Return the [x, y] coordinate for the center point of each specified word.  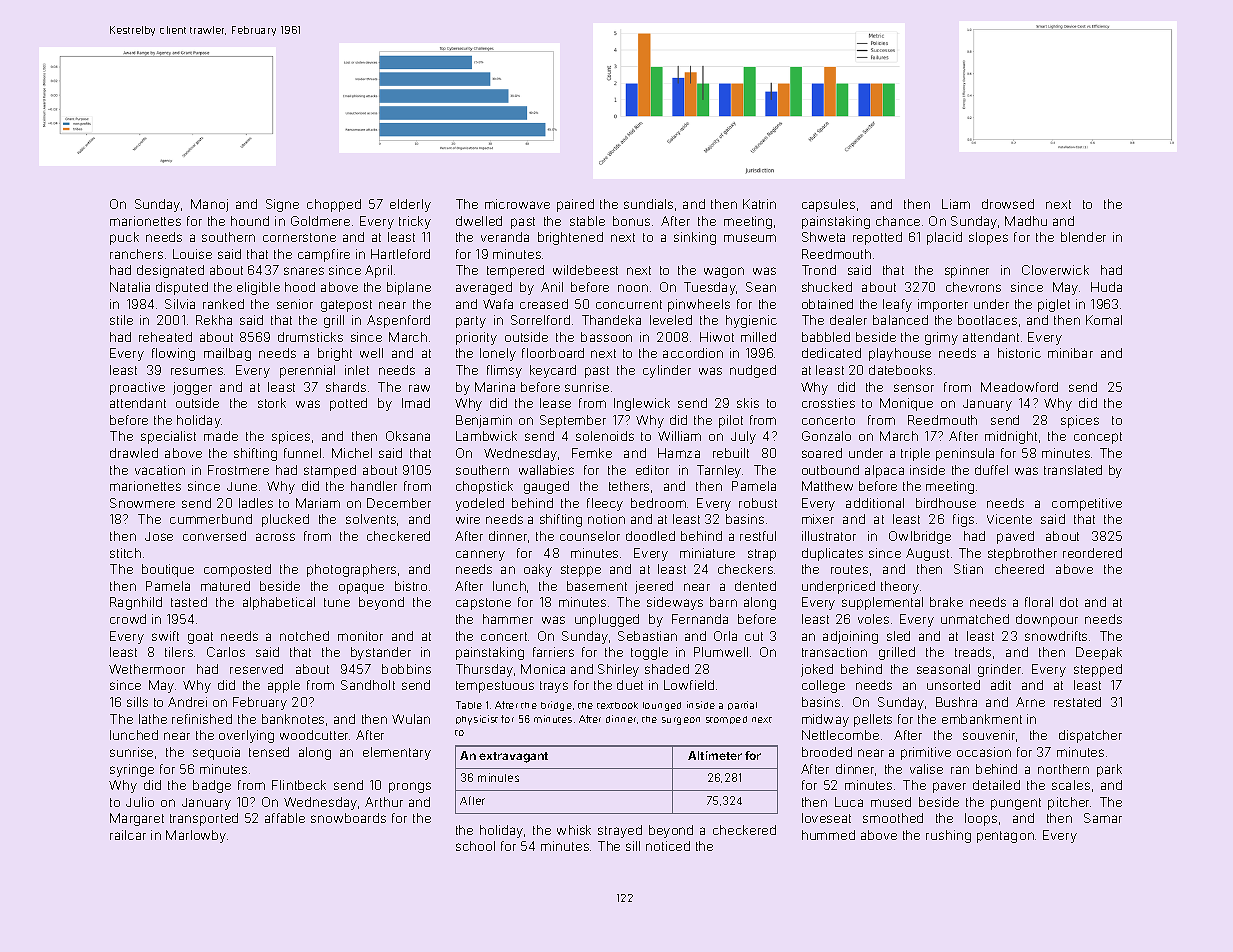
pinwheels [699, 305]
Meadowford [1019, 387]
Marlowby [196, 836]
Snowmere [142, 503]
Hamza [679, 453]
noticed [668, 846]
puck [124, 238]
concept [1098, 438]
